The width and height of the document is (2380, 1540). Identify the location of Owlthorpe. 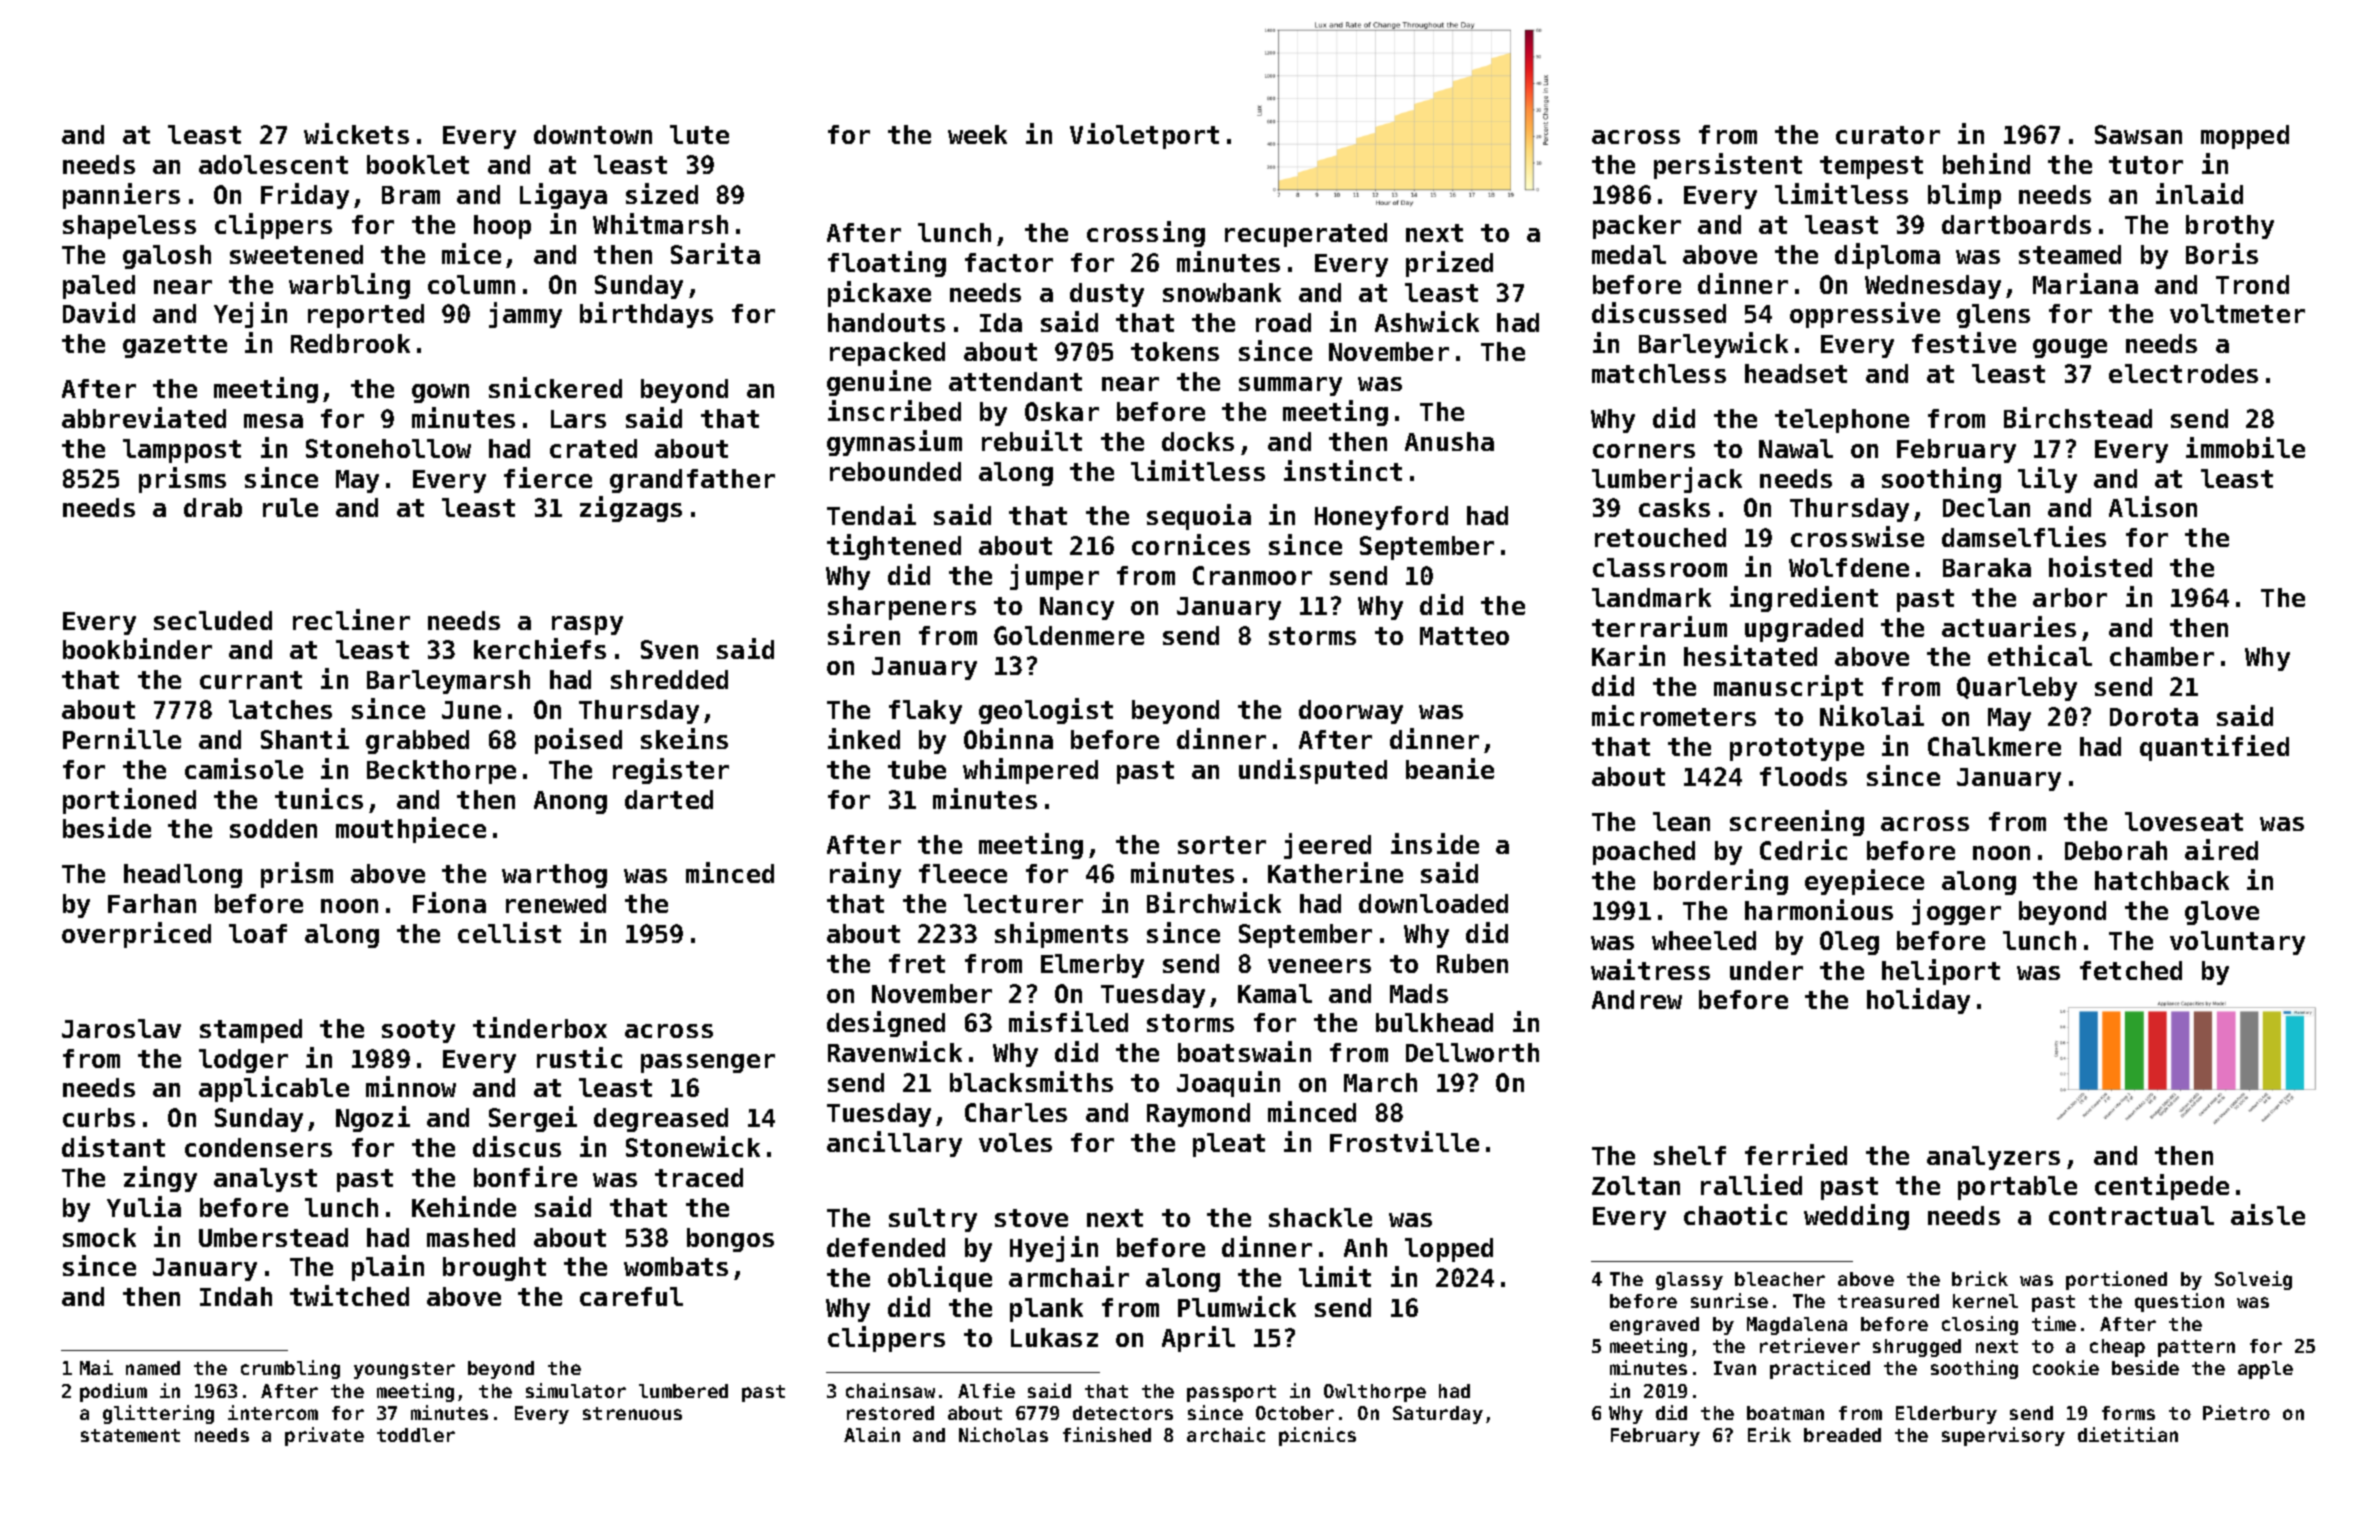
(1375, 1393).
